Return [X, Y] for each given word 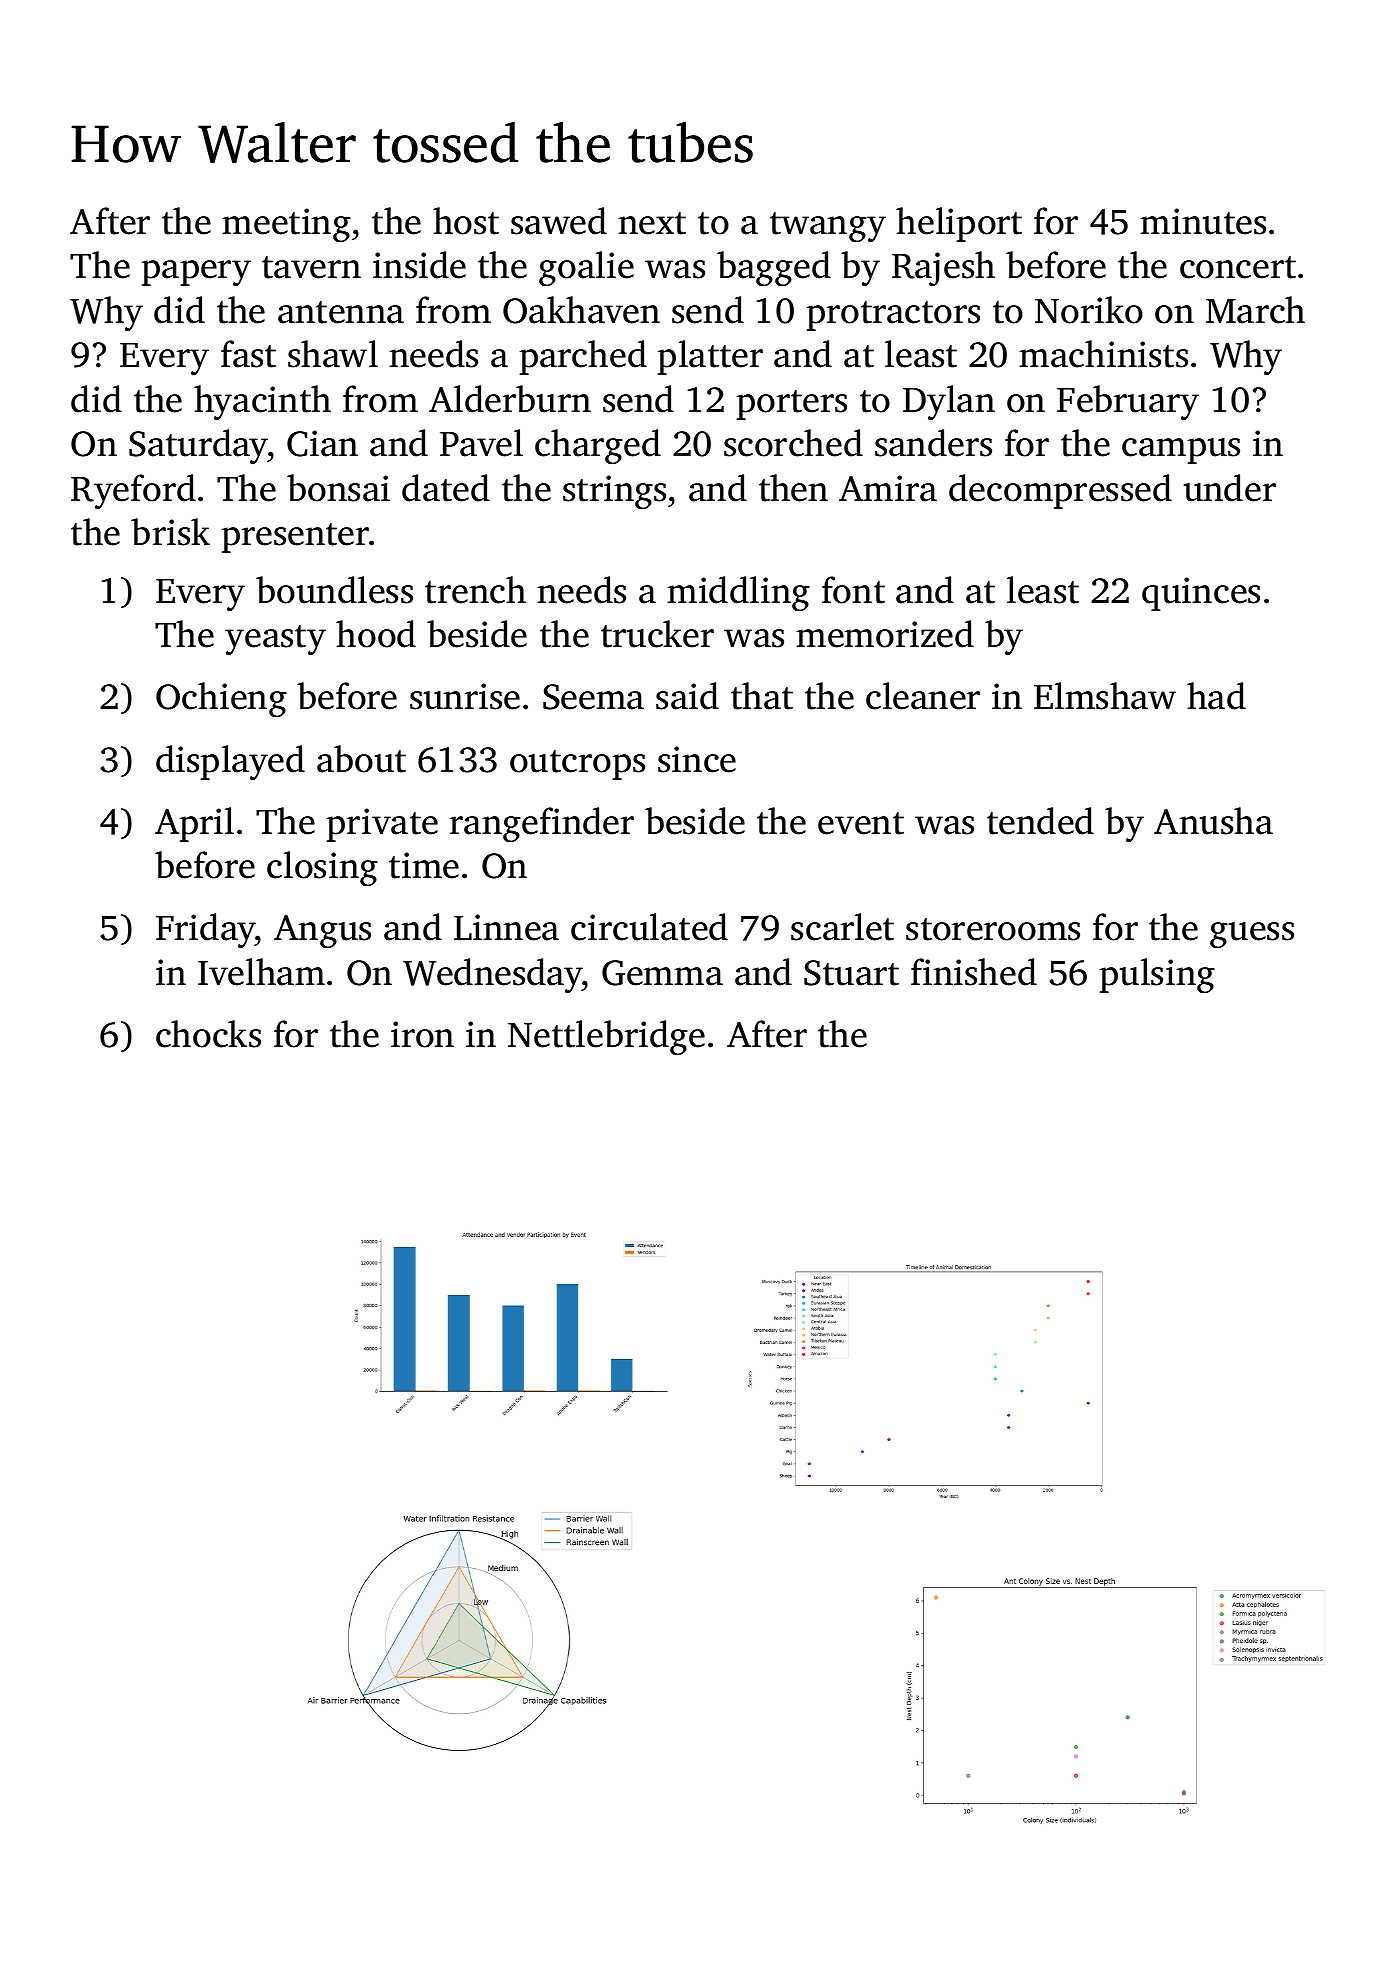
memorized [885, 634]
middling [738, 594]
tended [1040, 821]
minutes [1203, 221]
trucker [657, 634]
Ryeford [133, 492]
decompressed [1060, 491]
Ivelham [261, 972]
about [361, 759]
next [652, 223]
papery [196, 273]
